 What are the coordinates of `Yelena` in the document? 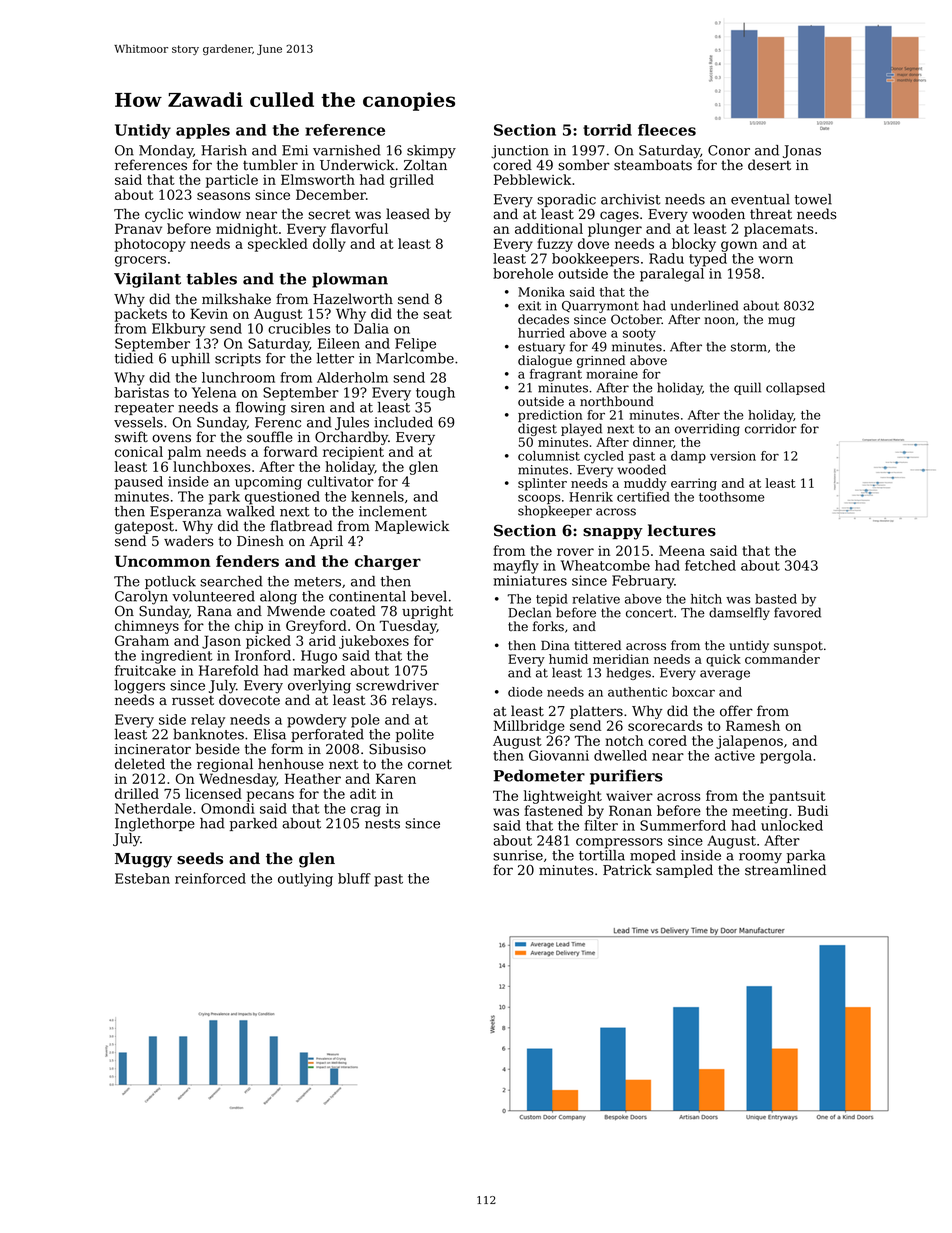 It's located at (214, 392).
